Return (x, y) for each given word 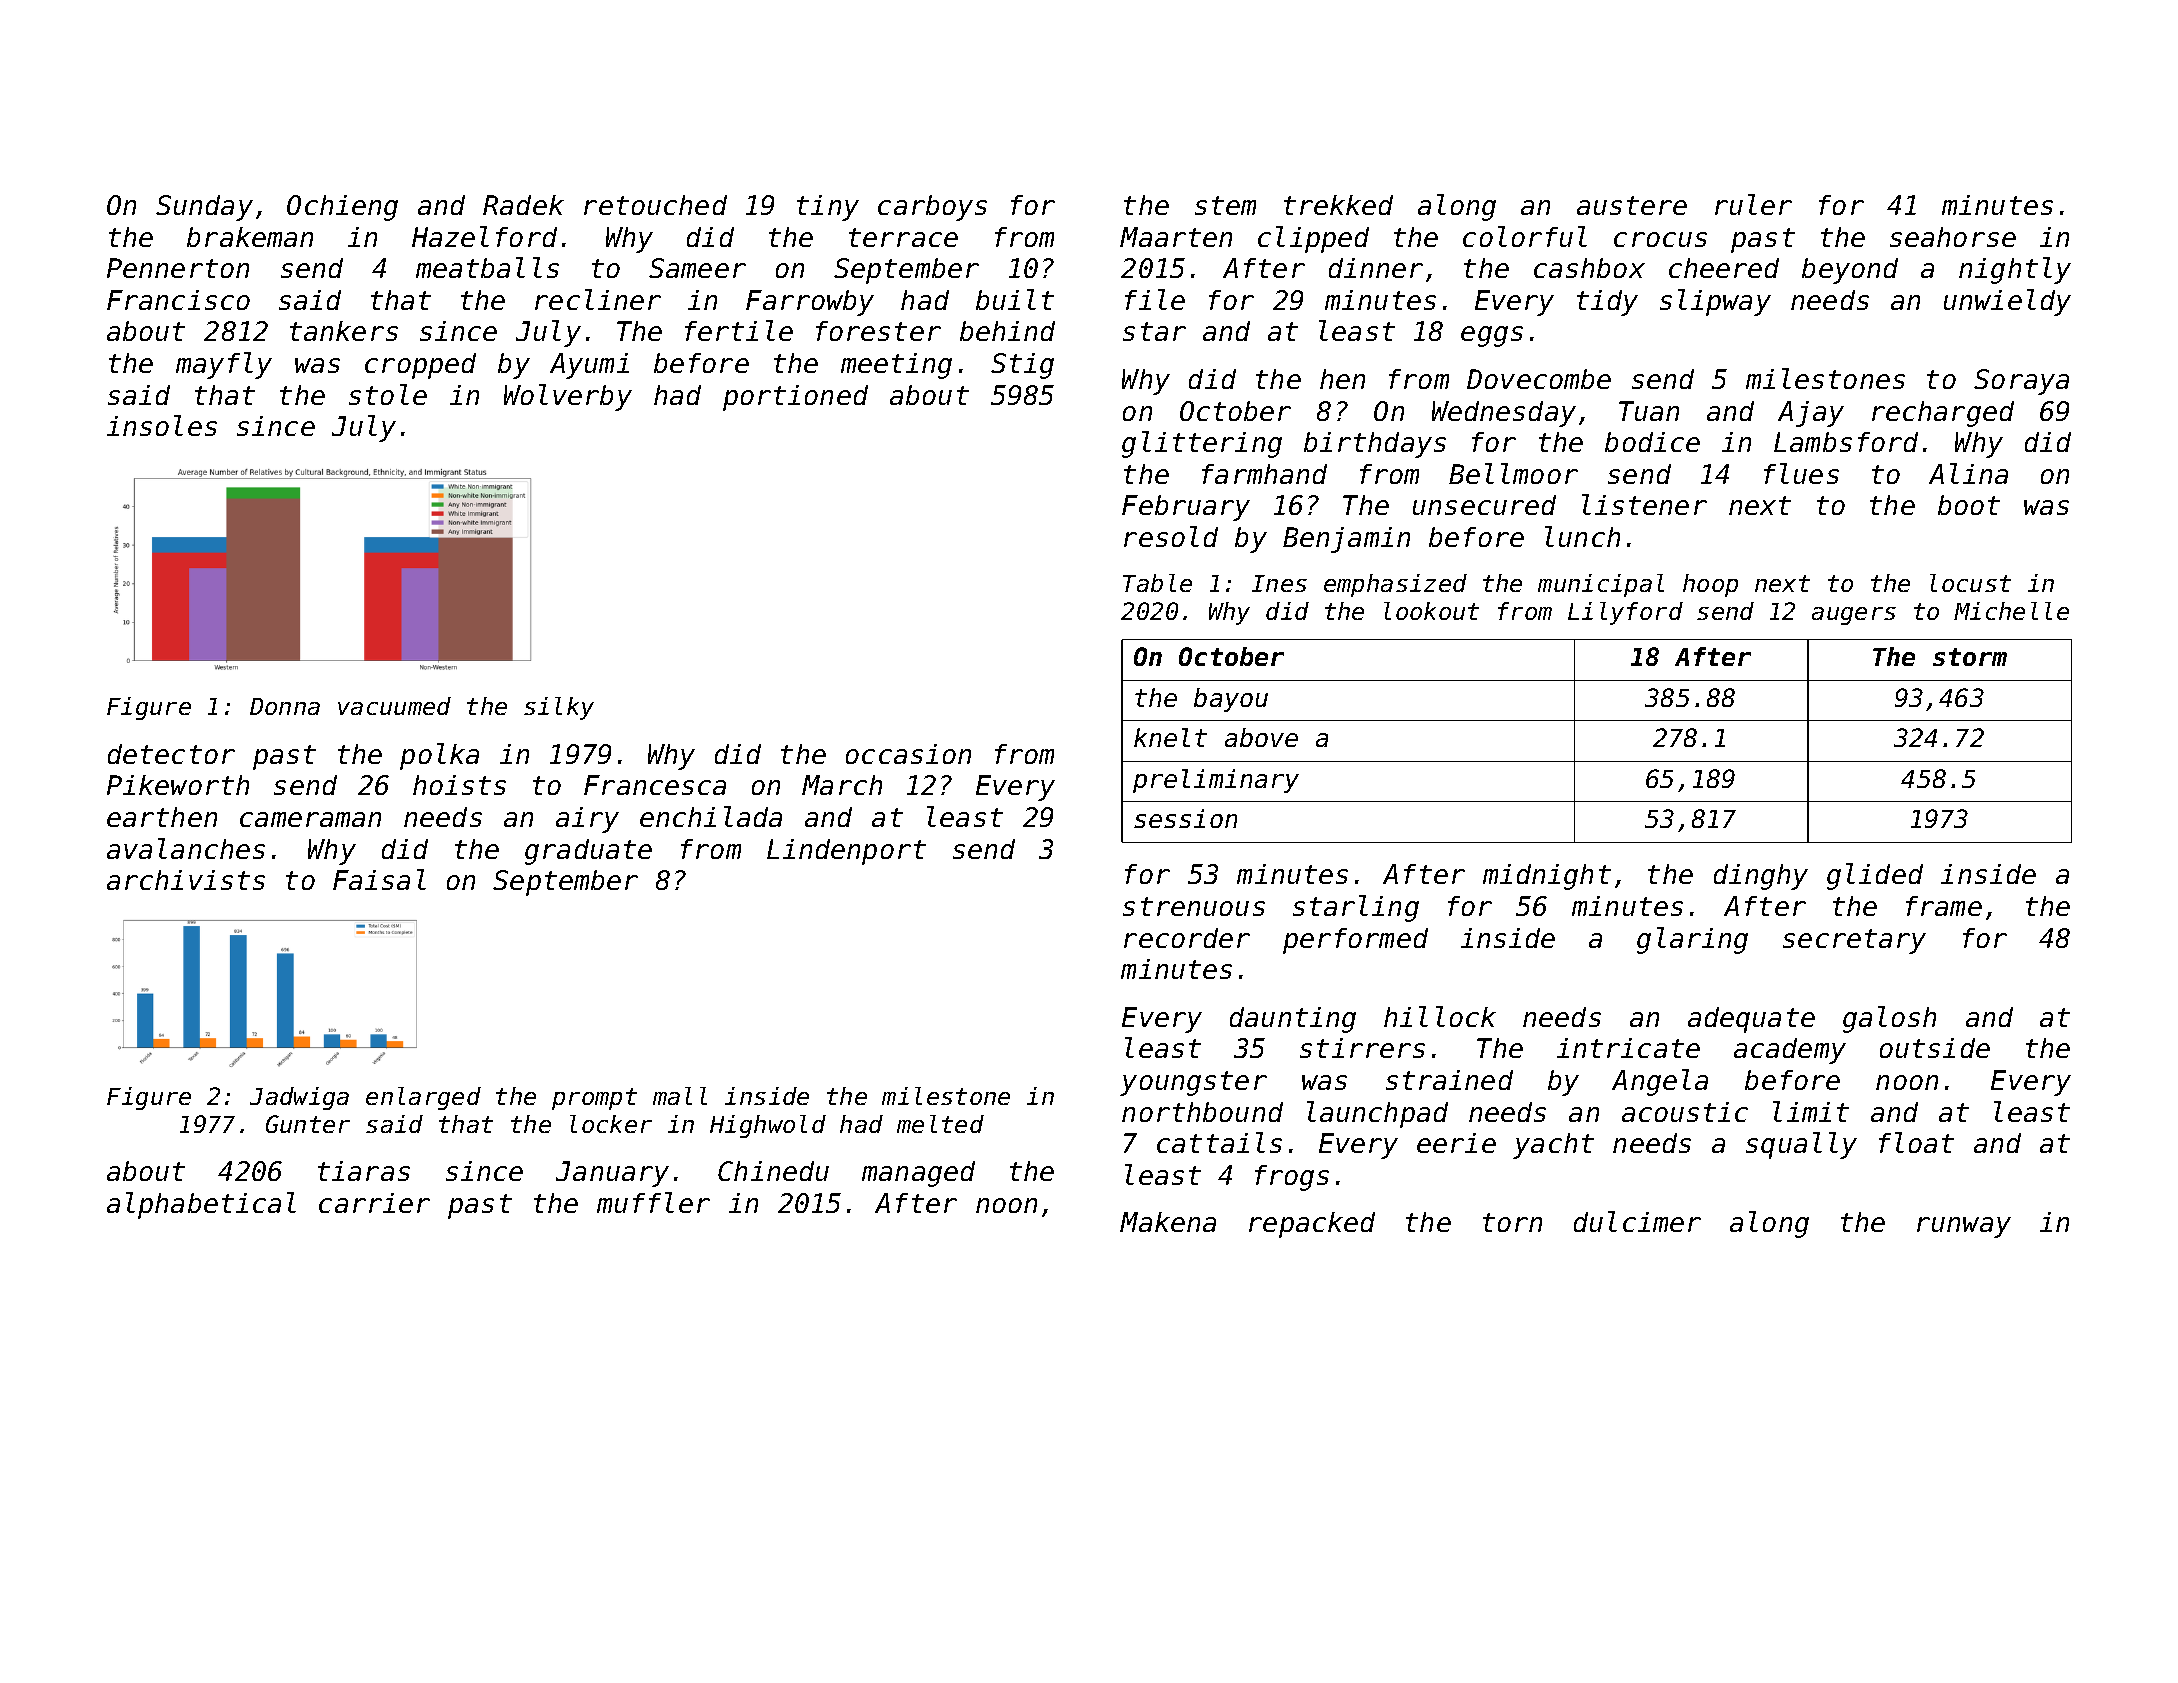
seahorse (1953, 237)
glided (1875, 876)
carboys (932, 208)
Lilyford (1625, 613)
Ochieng (342, 208)
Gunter (308, 1124)
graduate (588, 852)
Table (1157, 583)
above (1261, 737)
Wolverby (568, 397)
